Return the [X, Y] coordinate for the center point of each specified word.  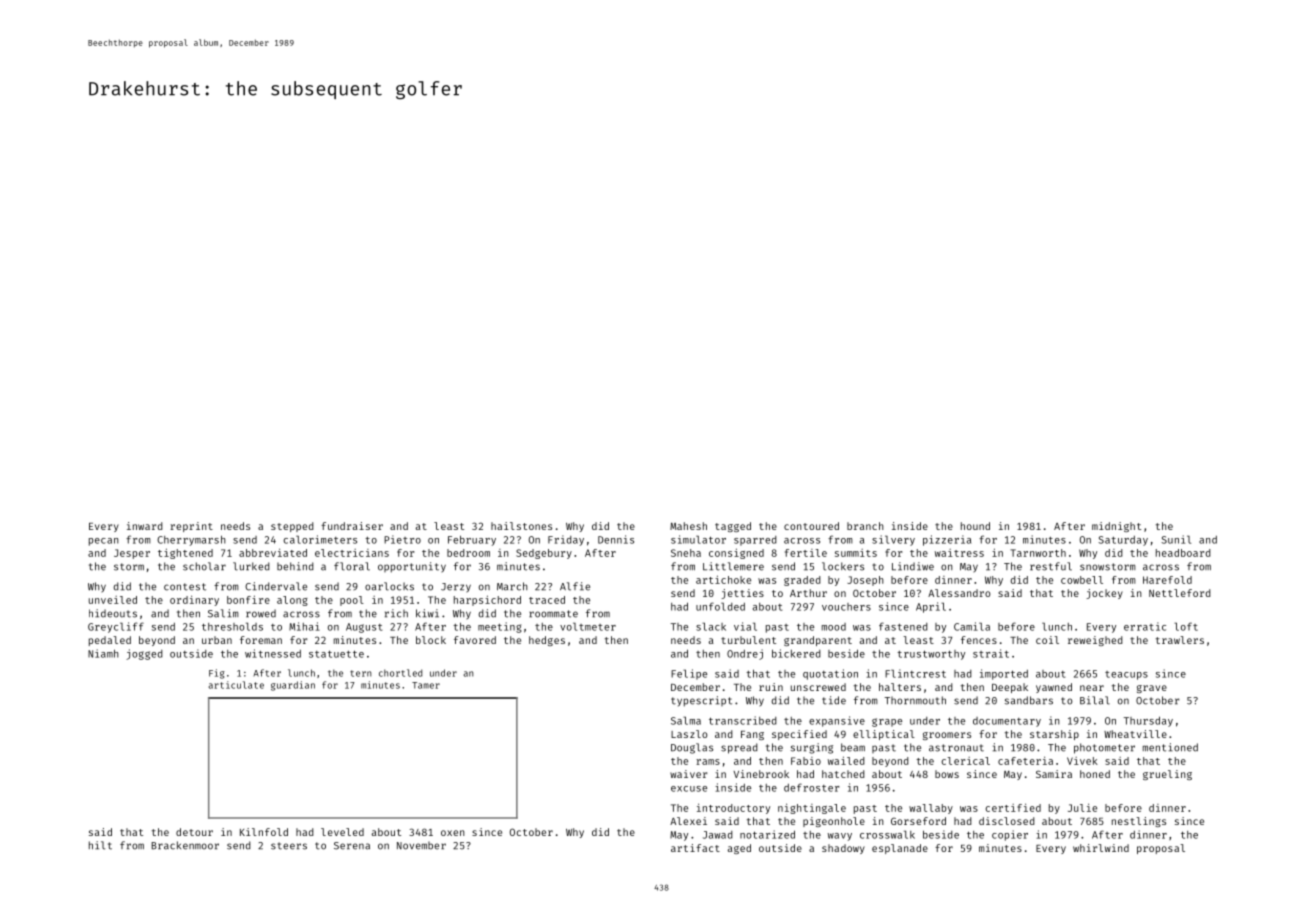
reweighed [1095, 641]
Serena [352, 846]
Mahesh [688, 526]
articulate [236, 685]
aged [739, 849]
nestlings [1139, 822]
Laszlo [689, 734]
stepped [292, 527]
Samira [1054, 774]
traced [547, 600]
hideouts [113, 613]
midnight [1116, 527]
